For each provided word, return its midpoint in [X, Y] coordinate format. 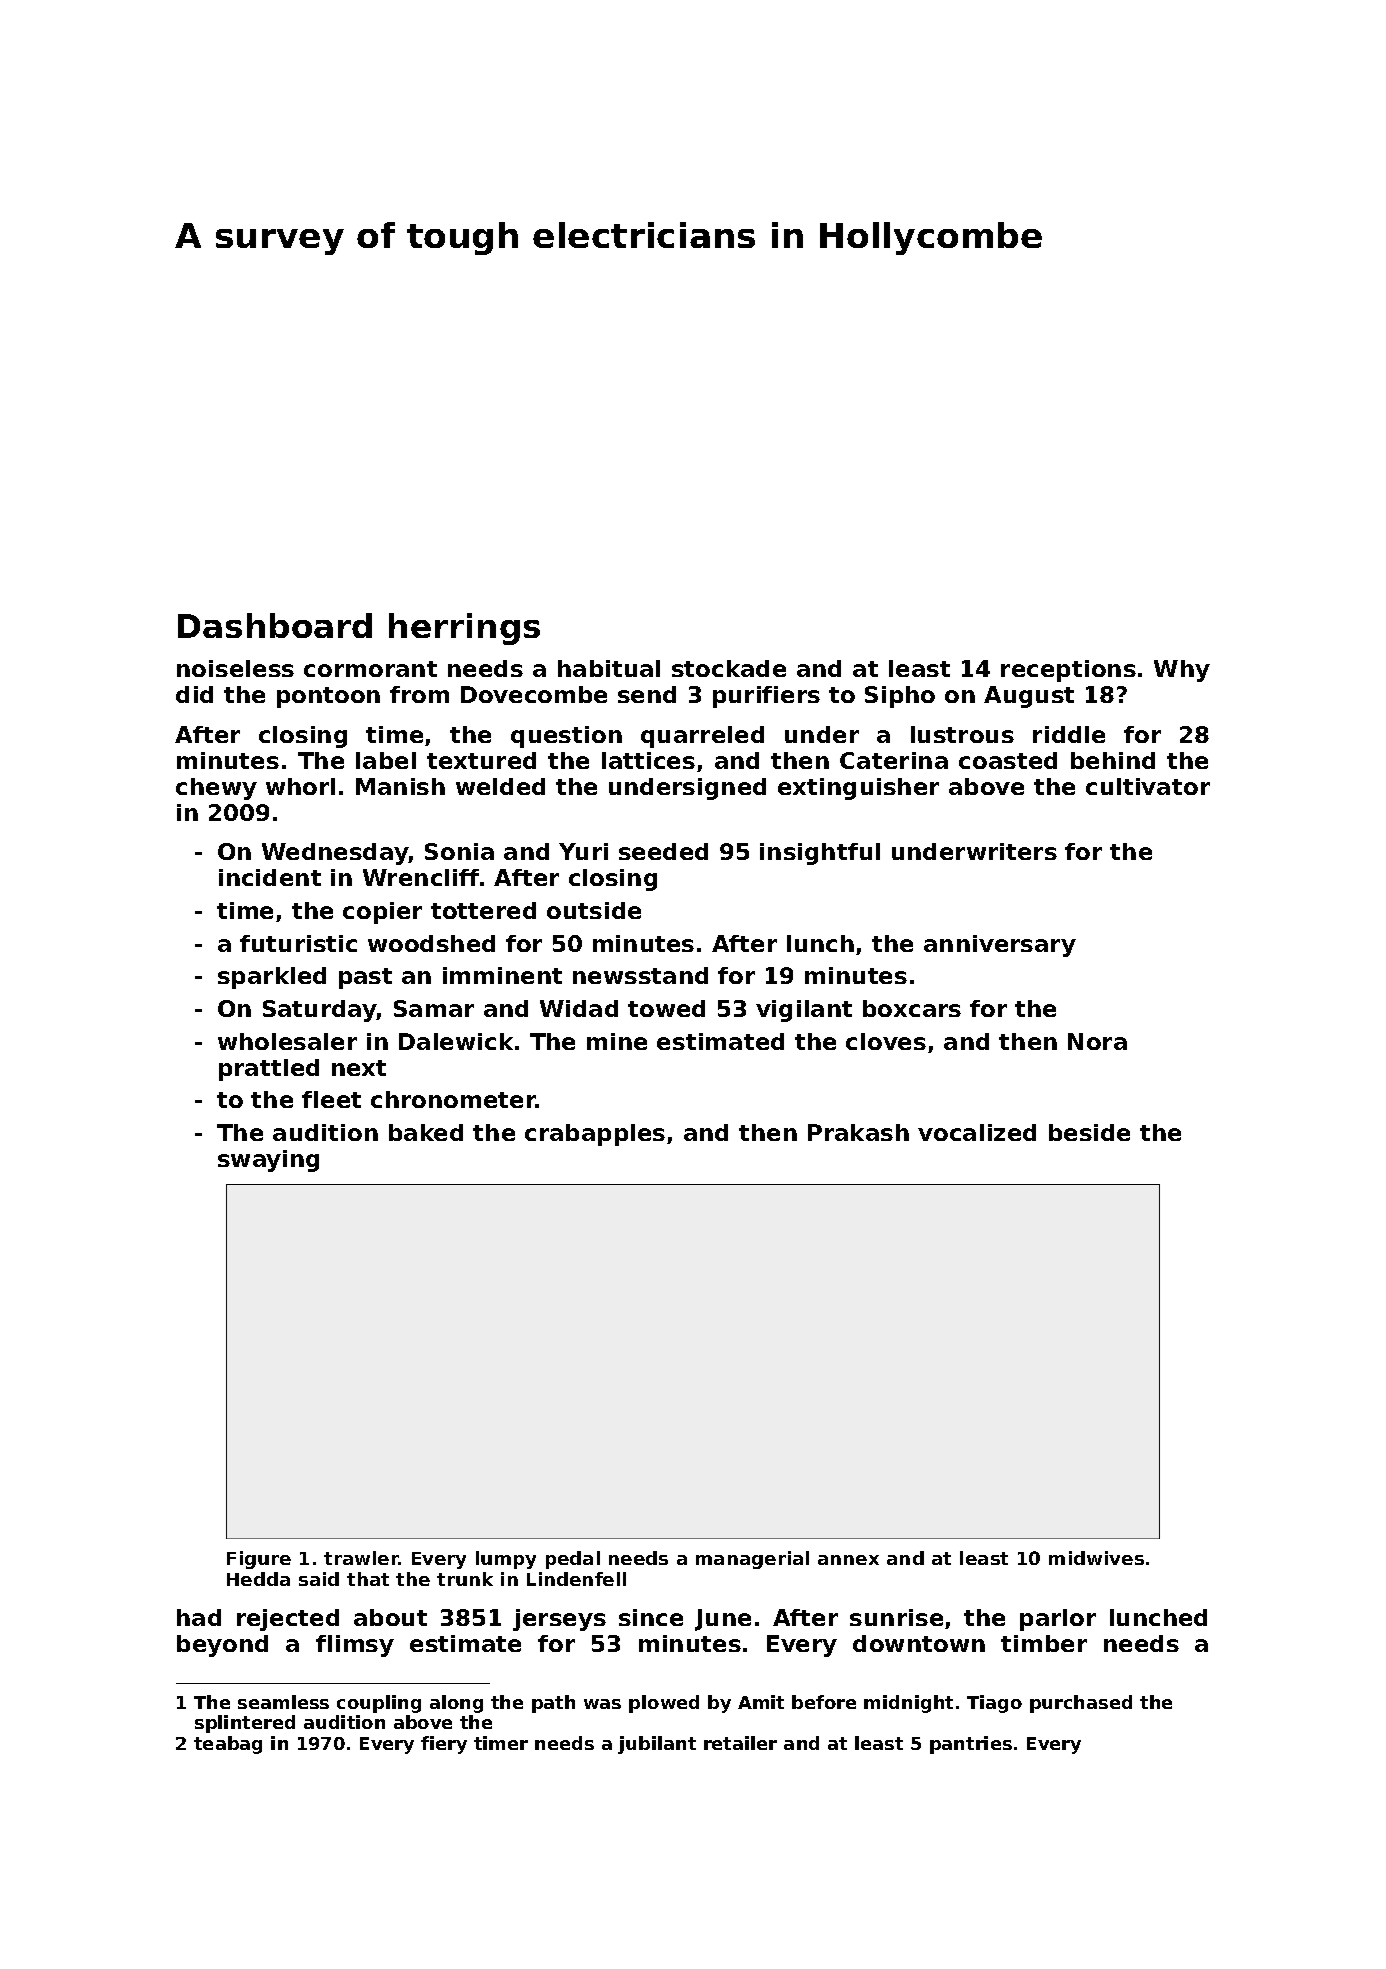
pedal [573, 1560]
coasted [1008, 760]
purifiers [766, 697]
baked [426, 1132]
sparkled [272, 978]
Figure [259, 1560]
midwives [1096, 1558]
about [390, 1617]
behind [1113, 760]
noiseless [235, 668]
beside [1089, 1132]
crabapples [595, 1135]
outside [594, 910]
